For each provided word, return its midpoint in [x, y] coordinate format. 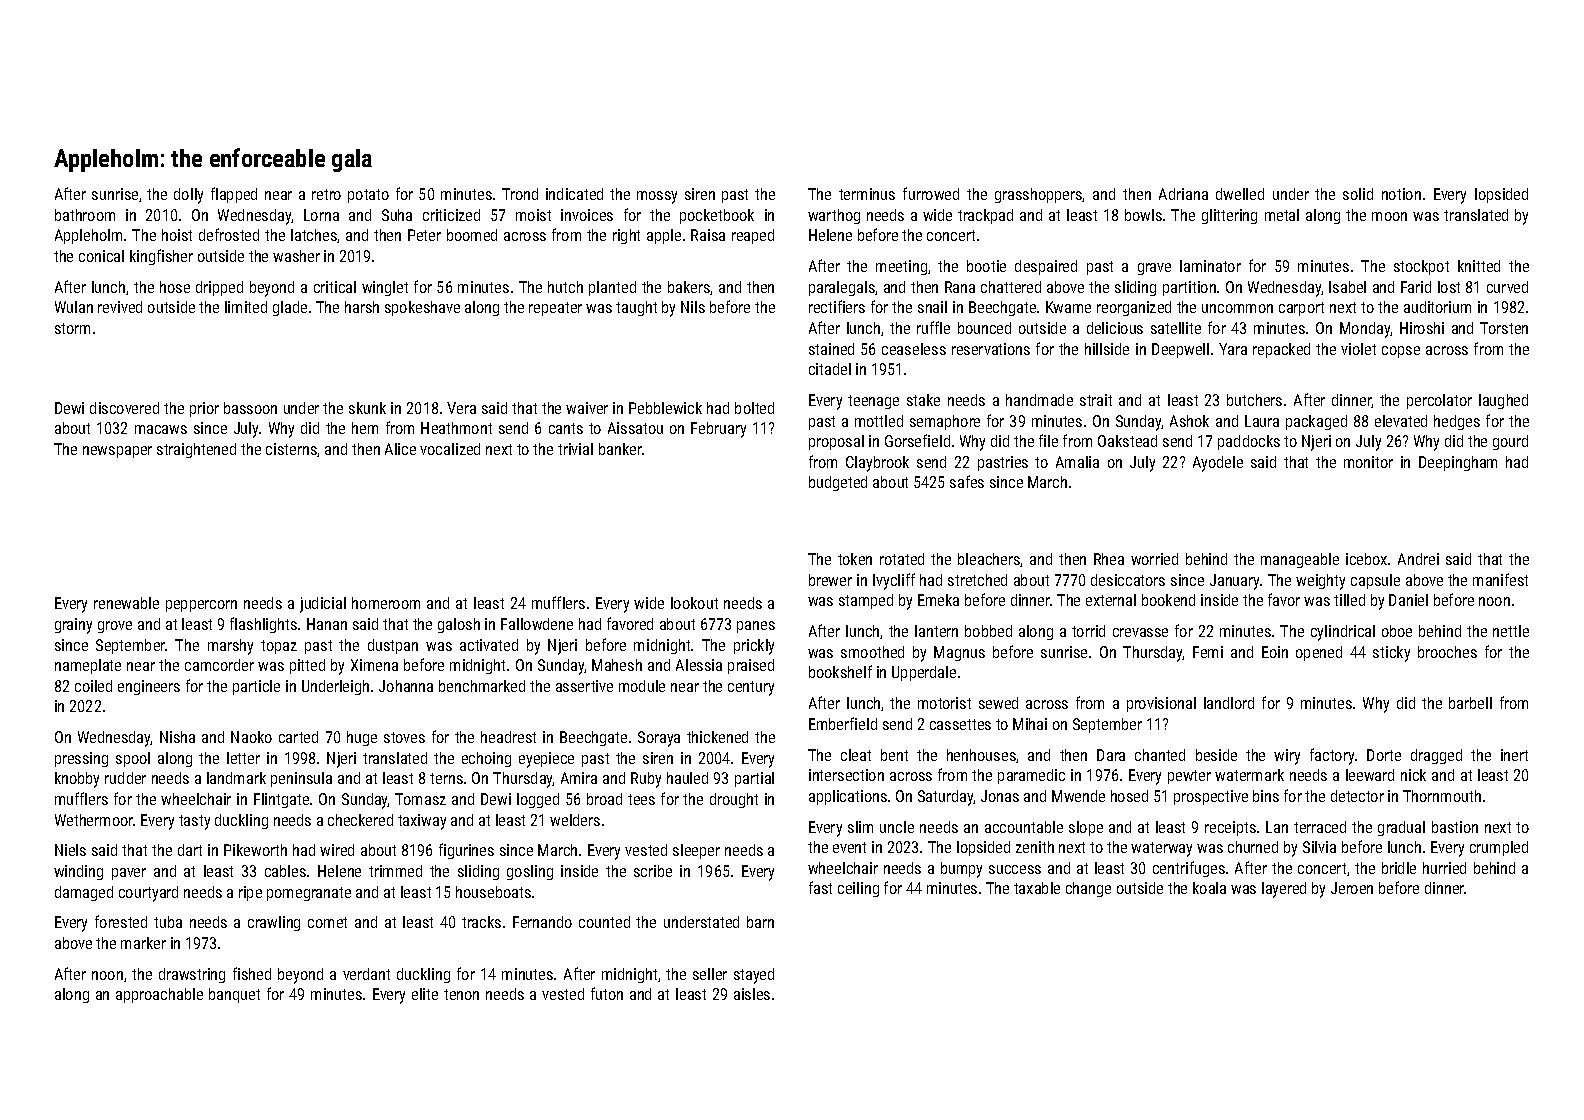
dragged [1436, 756]
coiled [93, 686]
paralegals [842, 288]
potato [368, 196]
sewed [998, 703]
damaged [84, 893]
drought [734, 800]
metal [1282, 215]
